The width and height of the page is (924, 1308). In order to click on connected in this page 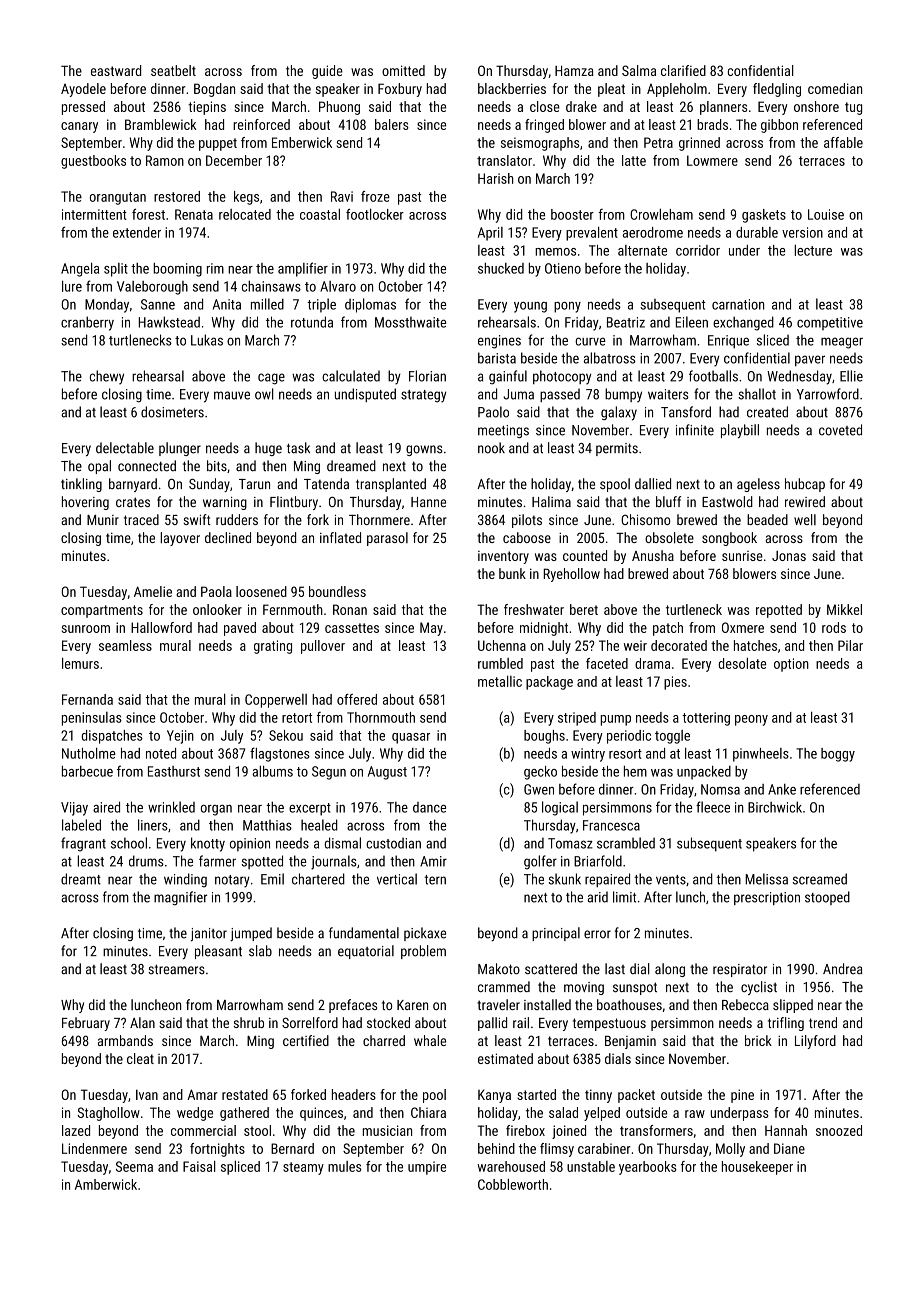, I will do `click(147, 466)`.
